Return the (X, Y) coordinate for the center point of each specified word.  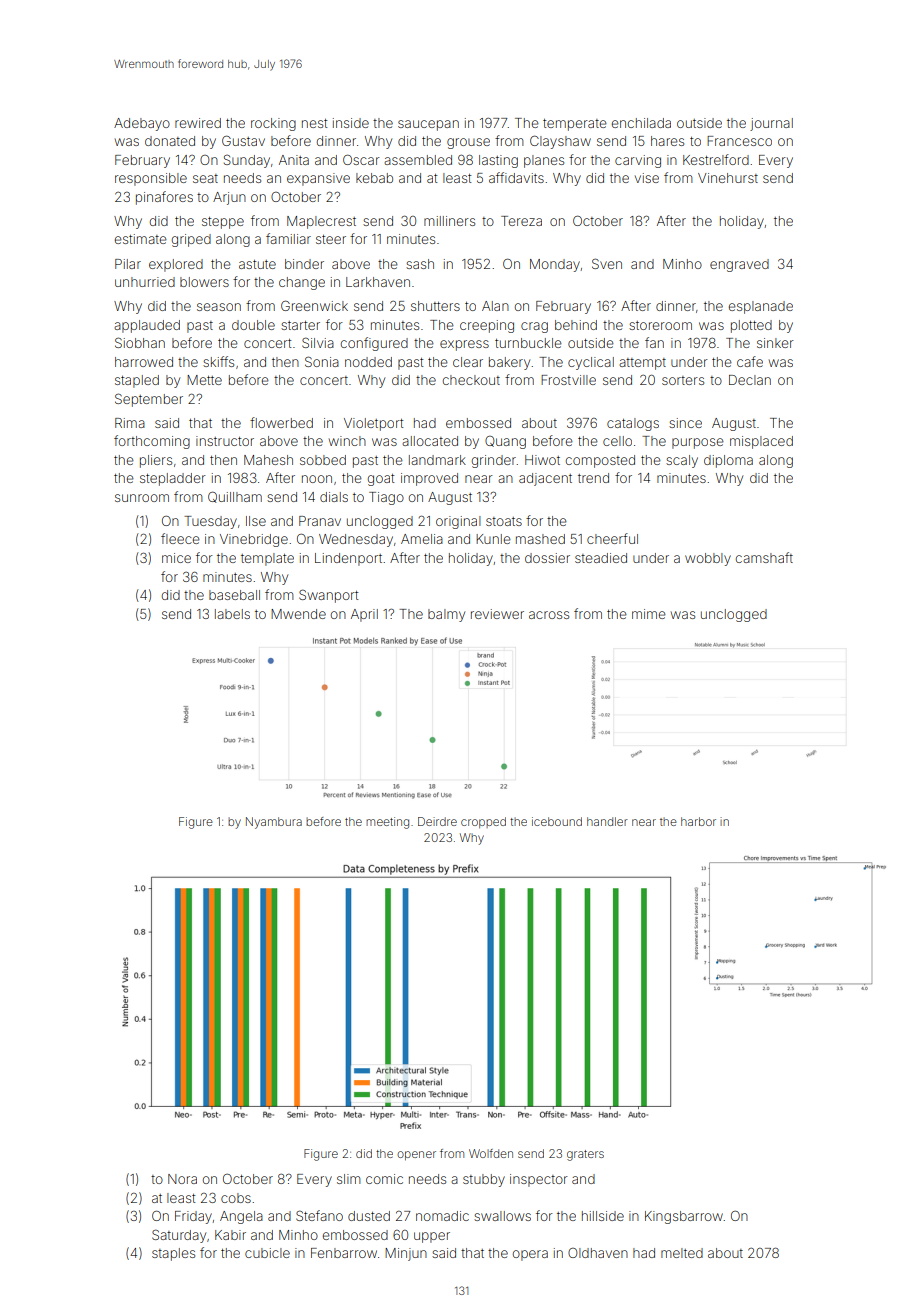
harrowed (144, 362)
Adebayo (142, 124)
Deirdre (437, 821)
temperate (575, 125)
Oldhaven (598, 1253)
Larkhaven (378, 282)
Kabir (230, 1235)
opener (416, 1155)
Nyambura (274, 823)
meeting (387, 823)
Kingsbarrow (684, 1217)
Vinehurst (728, 178)
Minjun (406, 1254)
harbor (698, 821)
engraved (739, 265)
